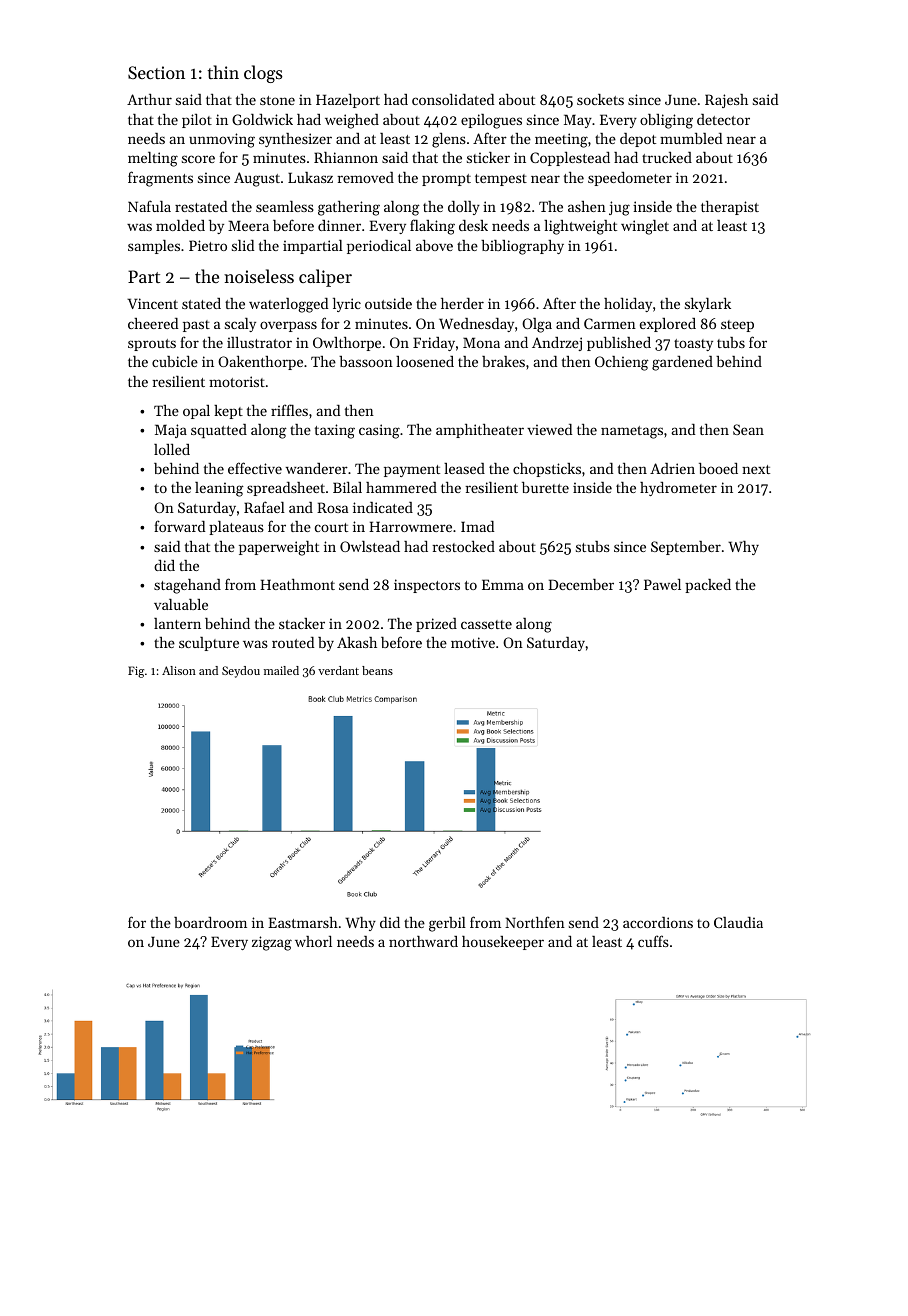  I want to click on packed, so click(708, 586).
